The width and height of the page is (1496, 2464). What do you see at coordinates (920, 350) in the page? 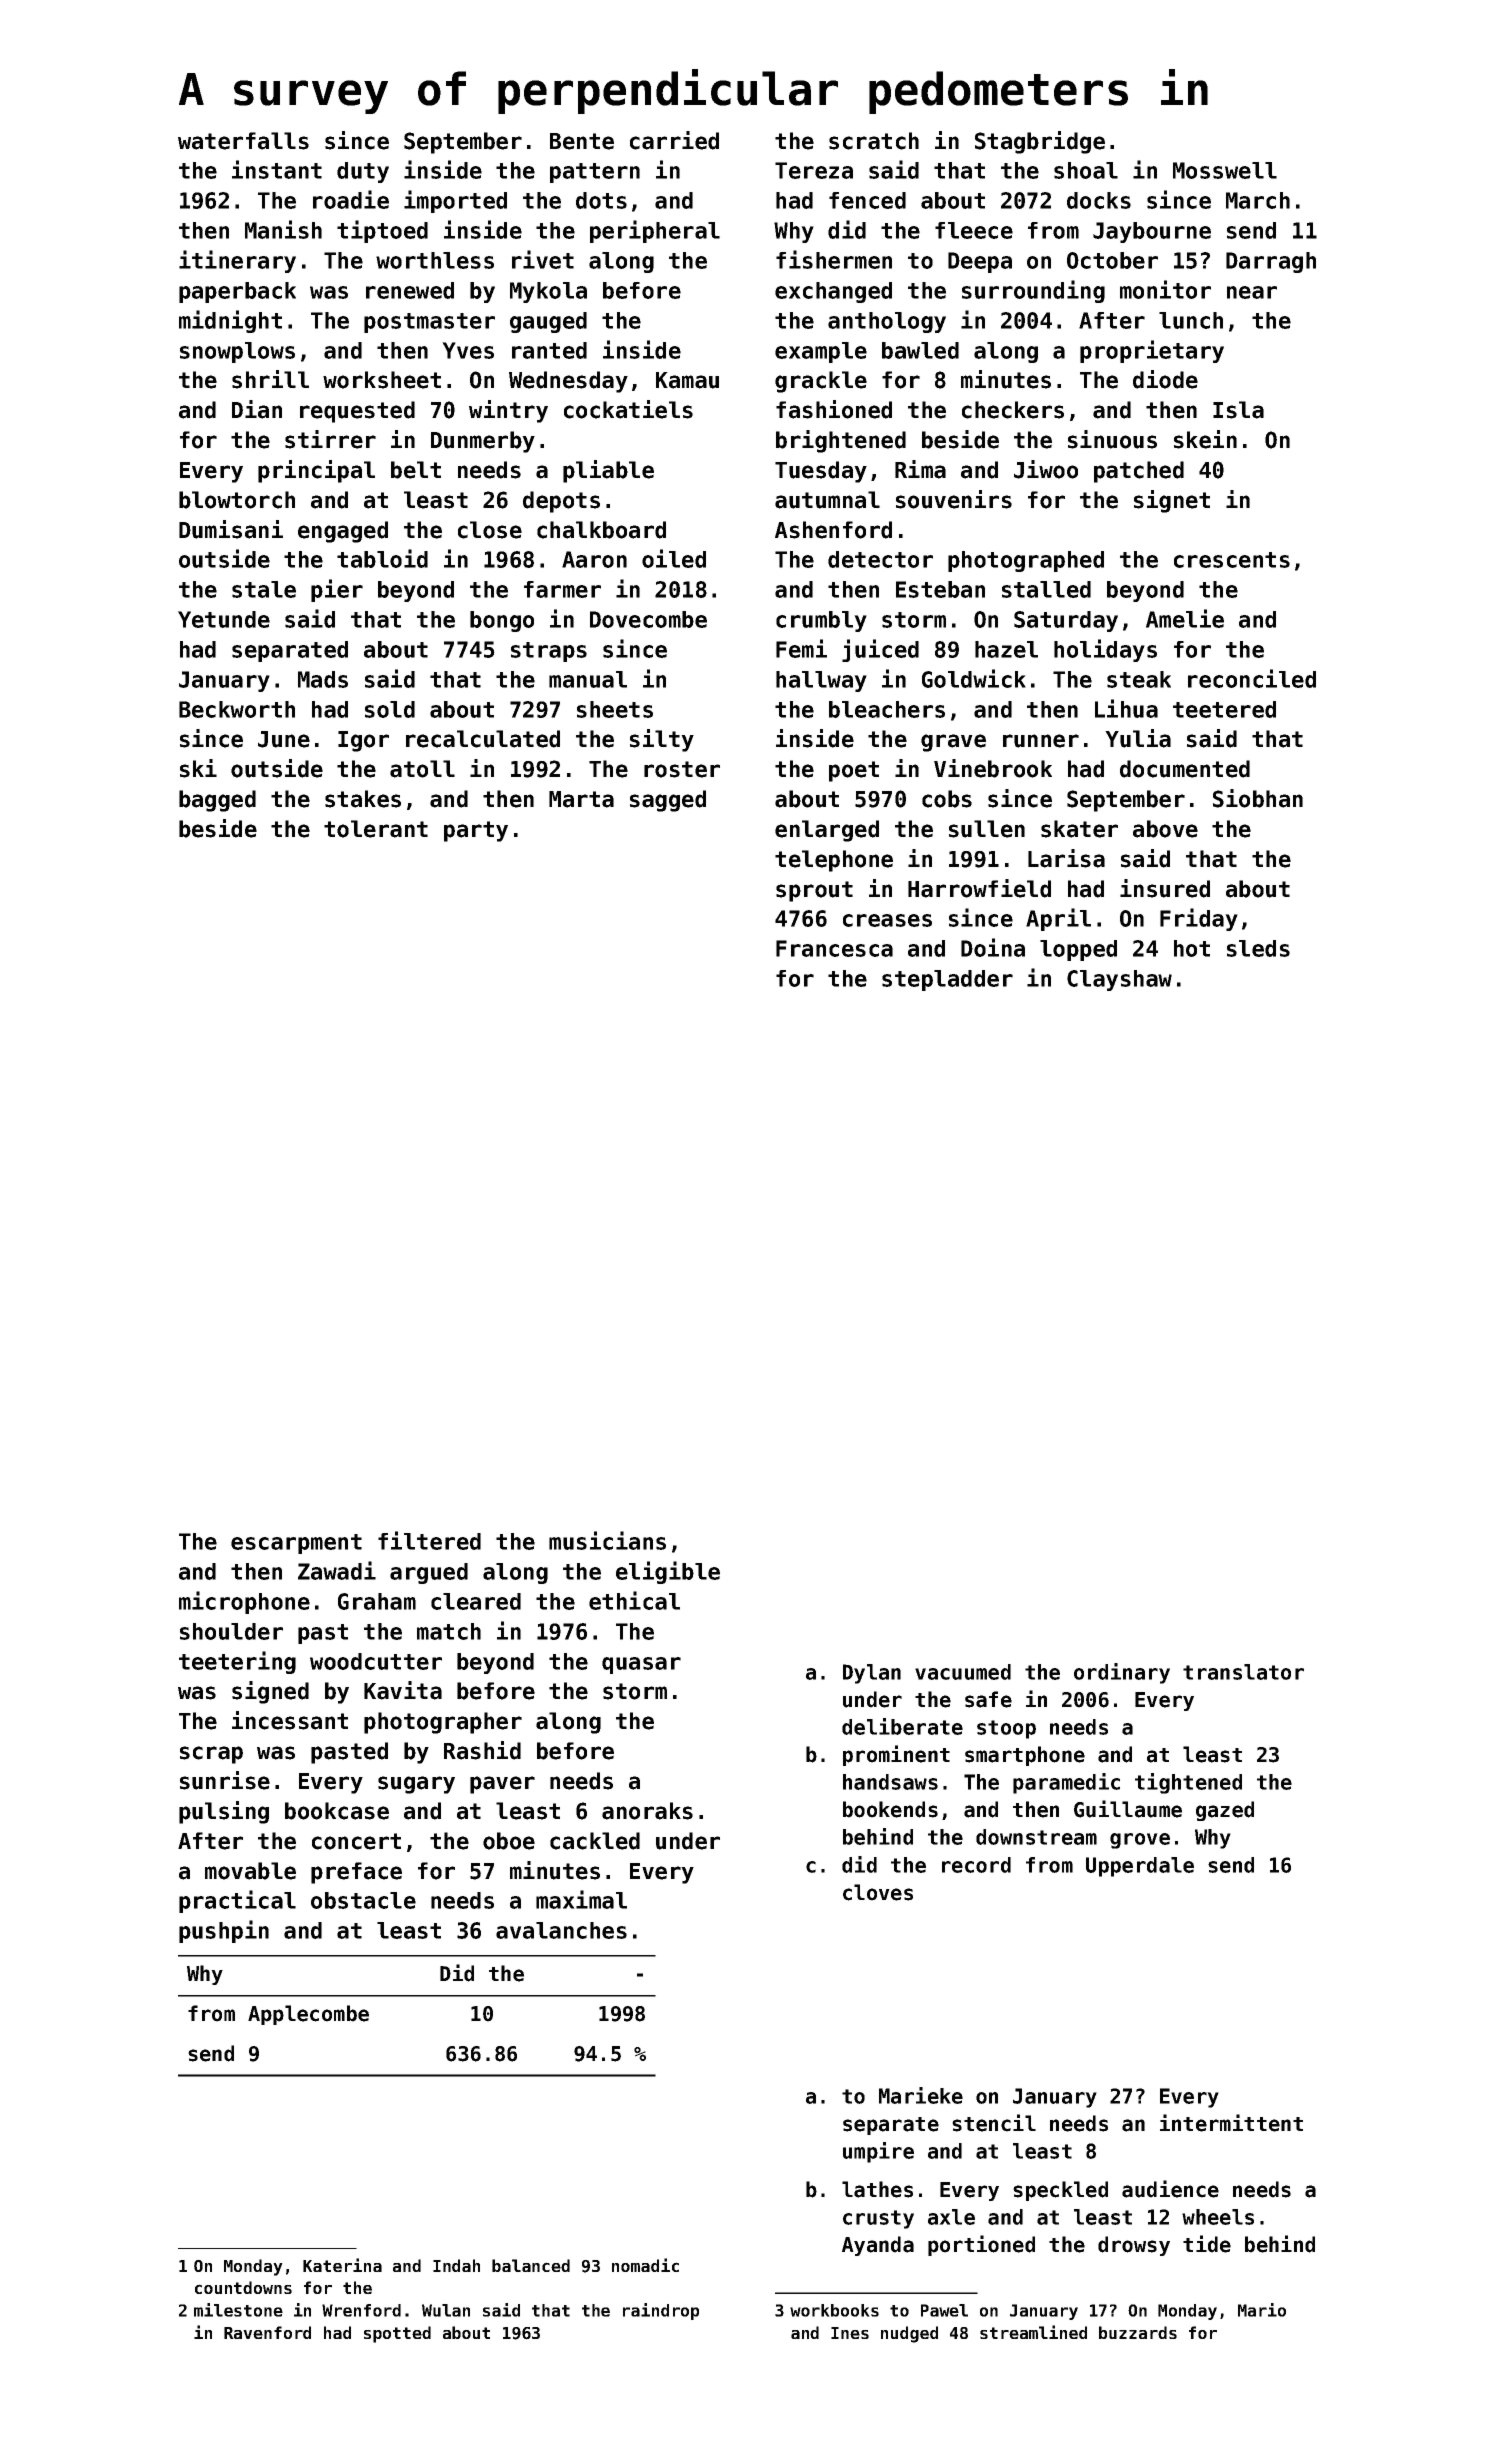
I see `bawled` at bounding box center [920, 350].
